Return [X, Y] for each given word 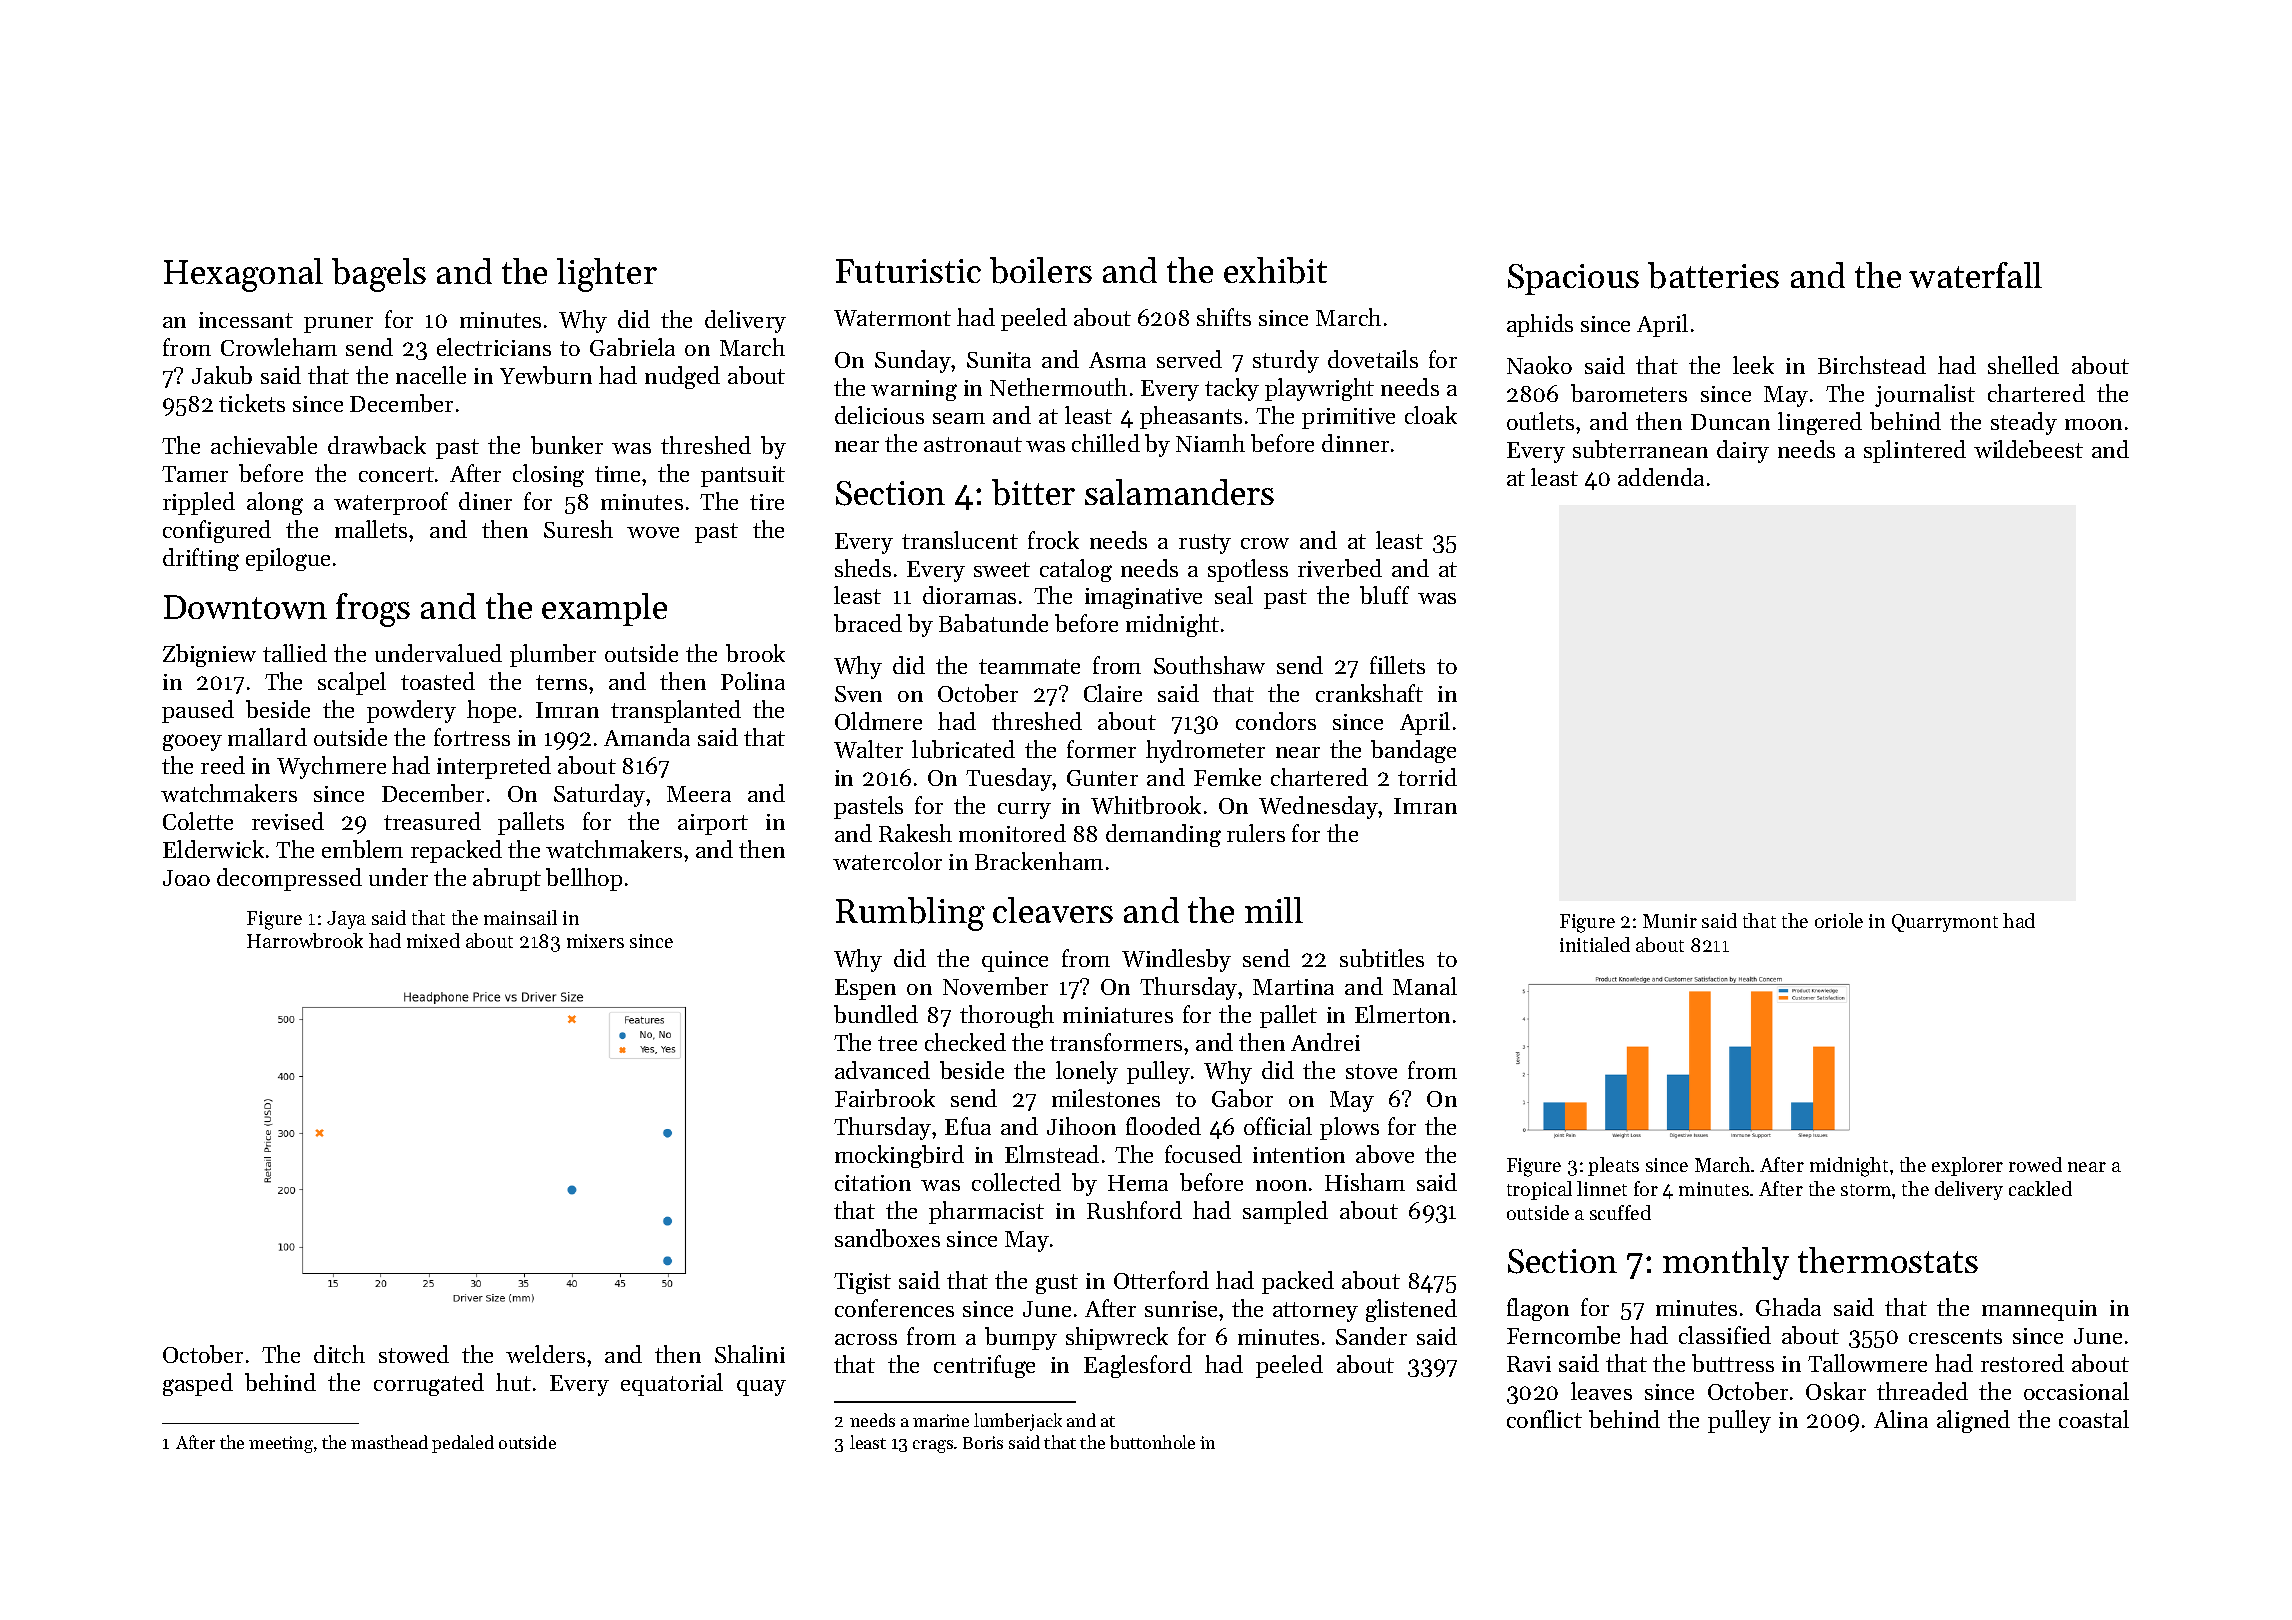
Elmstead [1052, 1154]
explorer [1967, 1166]
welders [545, 1354]
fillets [1397, 665]
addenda [1661, 477]
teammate [1029, 666]
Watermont [892, 318]
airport [713, 824]
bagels [379, 275]
